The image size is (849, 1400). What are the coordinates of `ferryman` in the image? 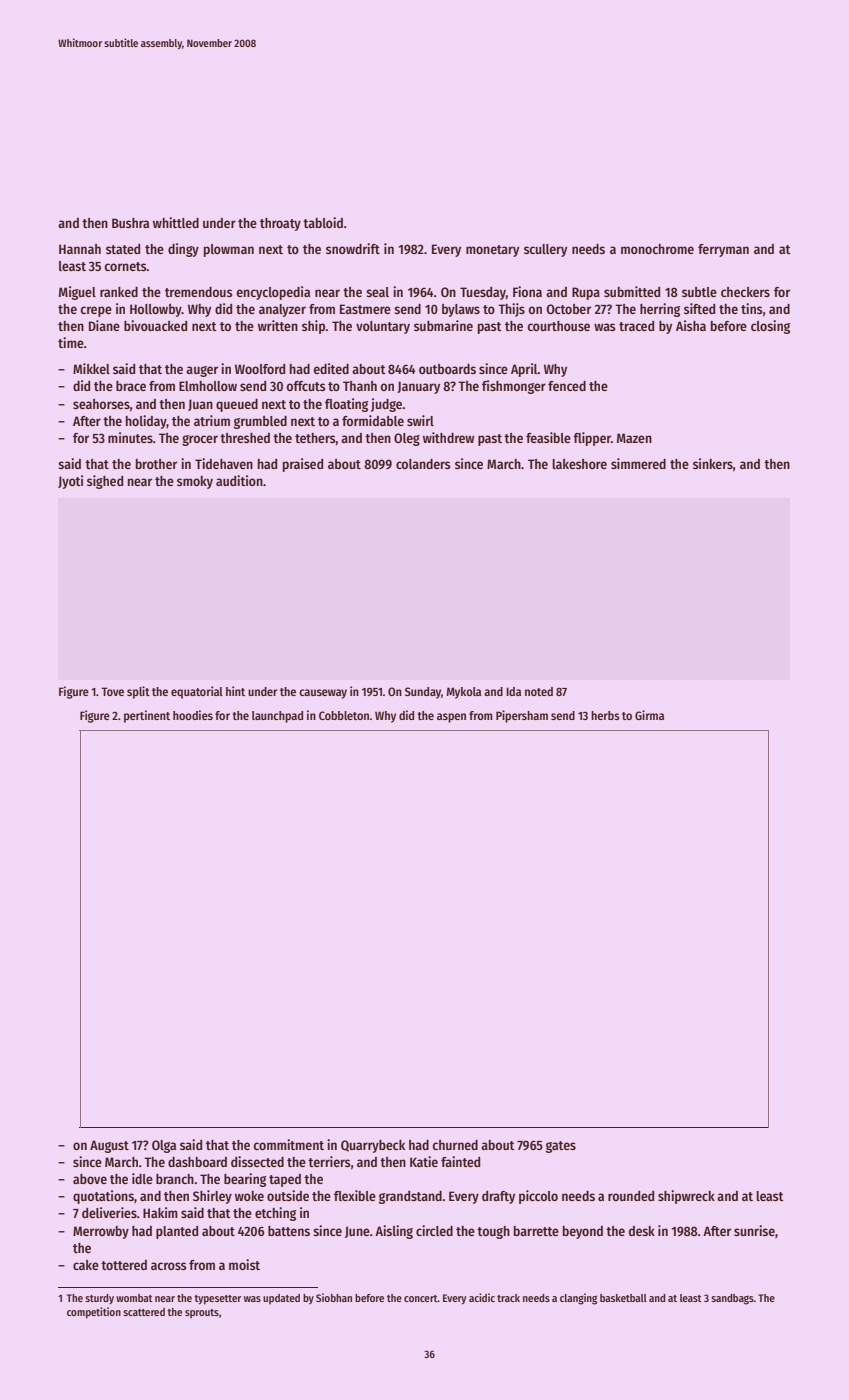 It's located at (723, 250).
